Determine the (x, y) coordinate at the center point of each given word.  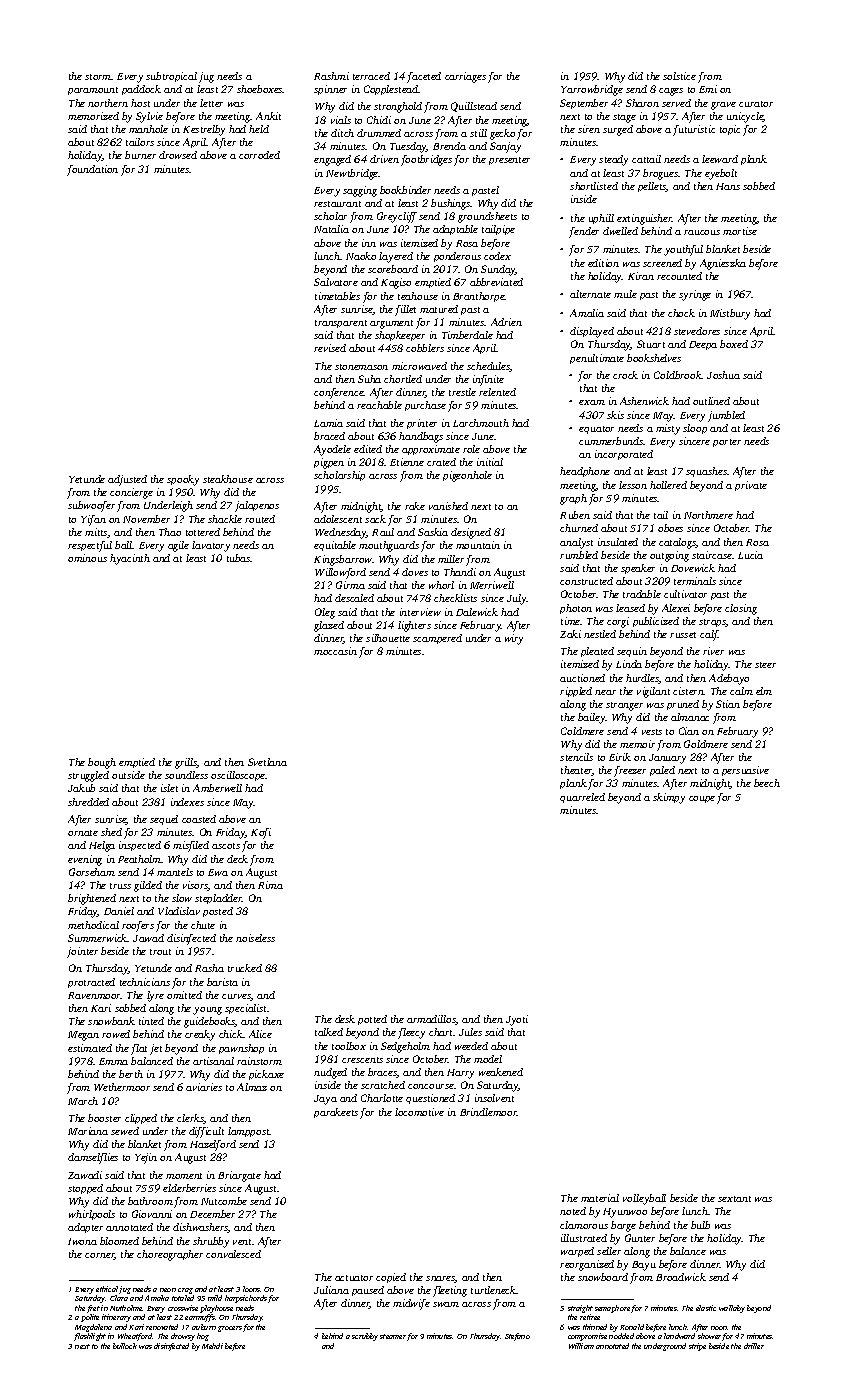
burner (140, 155)
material (600, 1198)
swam (446, 1304)
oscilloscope (238, 776)
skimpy (669, 798)
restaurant (337, 204)
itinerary (116, 1318)
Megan (83, 1036)
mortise (740, 231)
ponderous (457, 257)
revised (330, 348)
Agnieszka (723, 264)
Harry (460, 1074)
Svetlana (267, 762)
